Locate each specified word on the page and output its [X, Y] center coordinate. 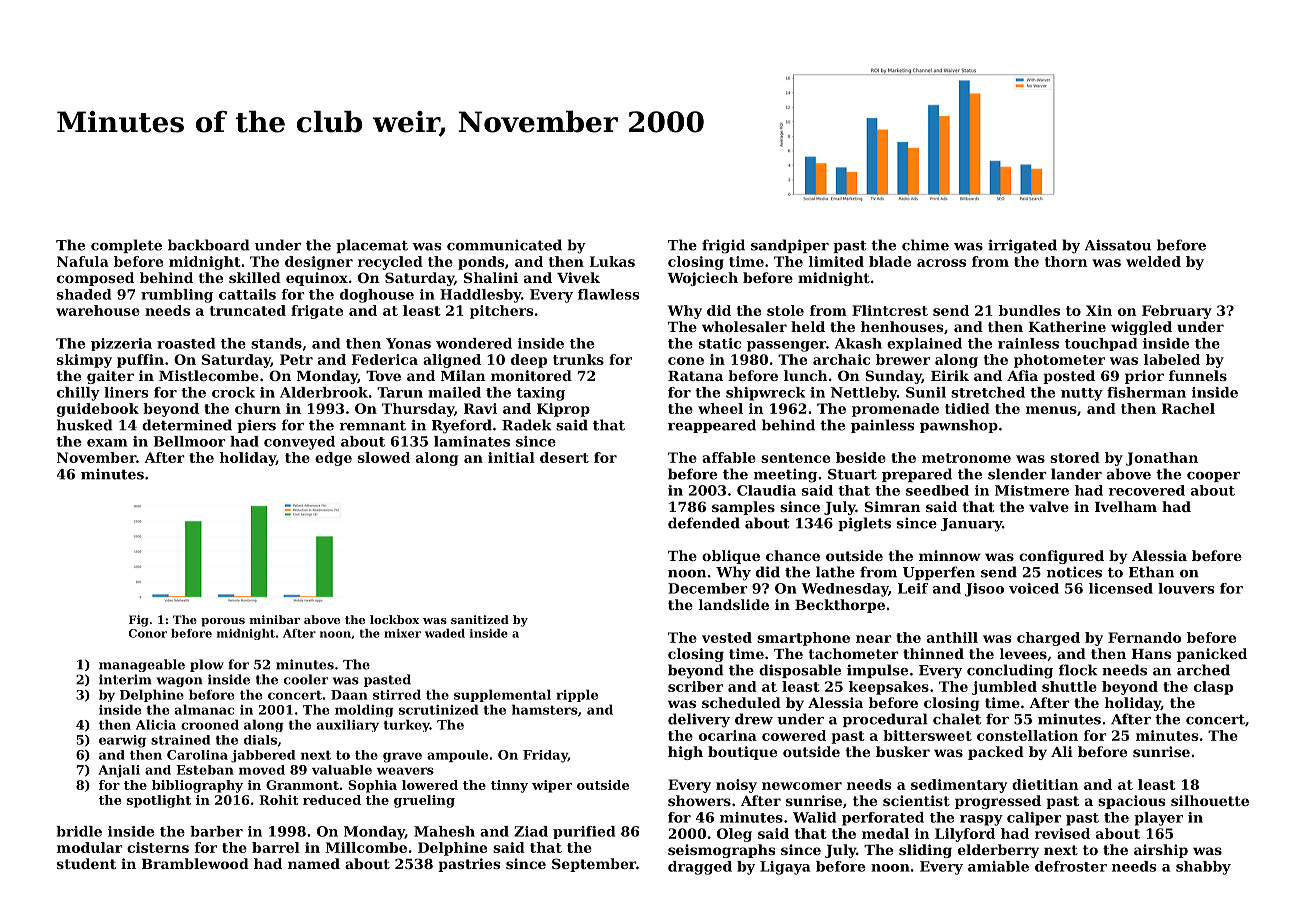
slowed [384, 457]
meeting [785, 475]
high [685, 753]
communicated [504, 245]
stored [1075, 457]
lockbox [394, 619]
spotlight [159, 801]
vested [727, 637]
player [1158, 819]
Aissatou [1118, 245]
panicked [1212, 655]
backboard [209, 245]
